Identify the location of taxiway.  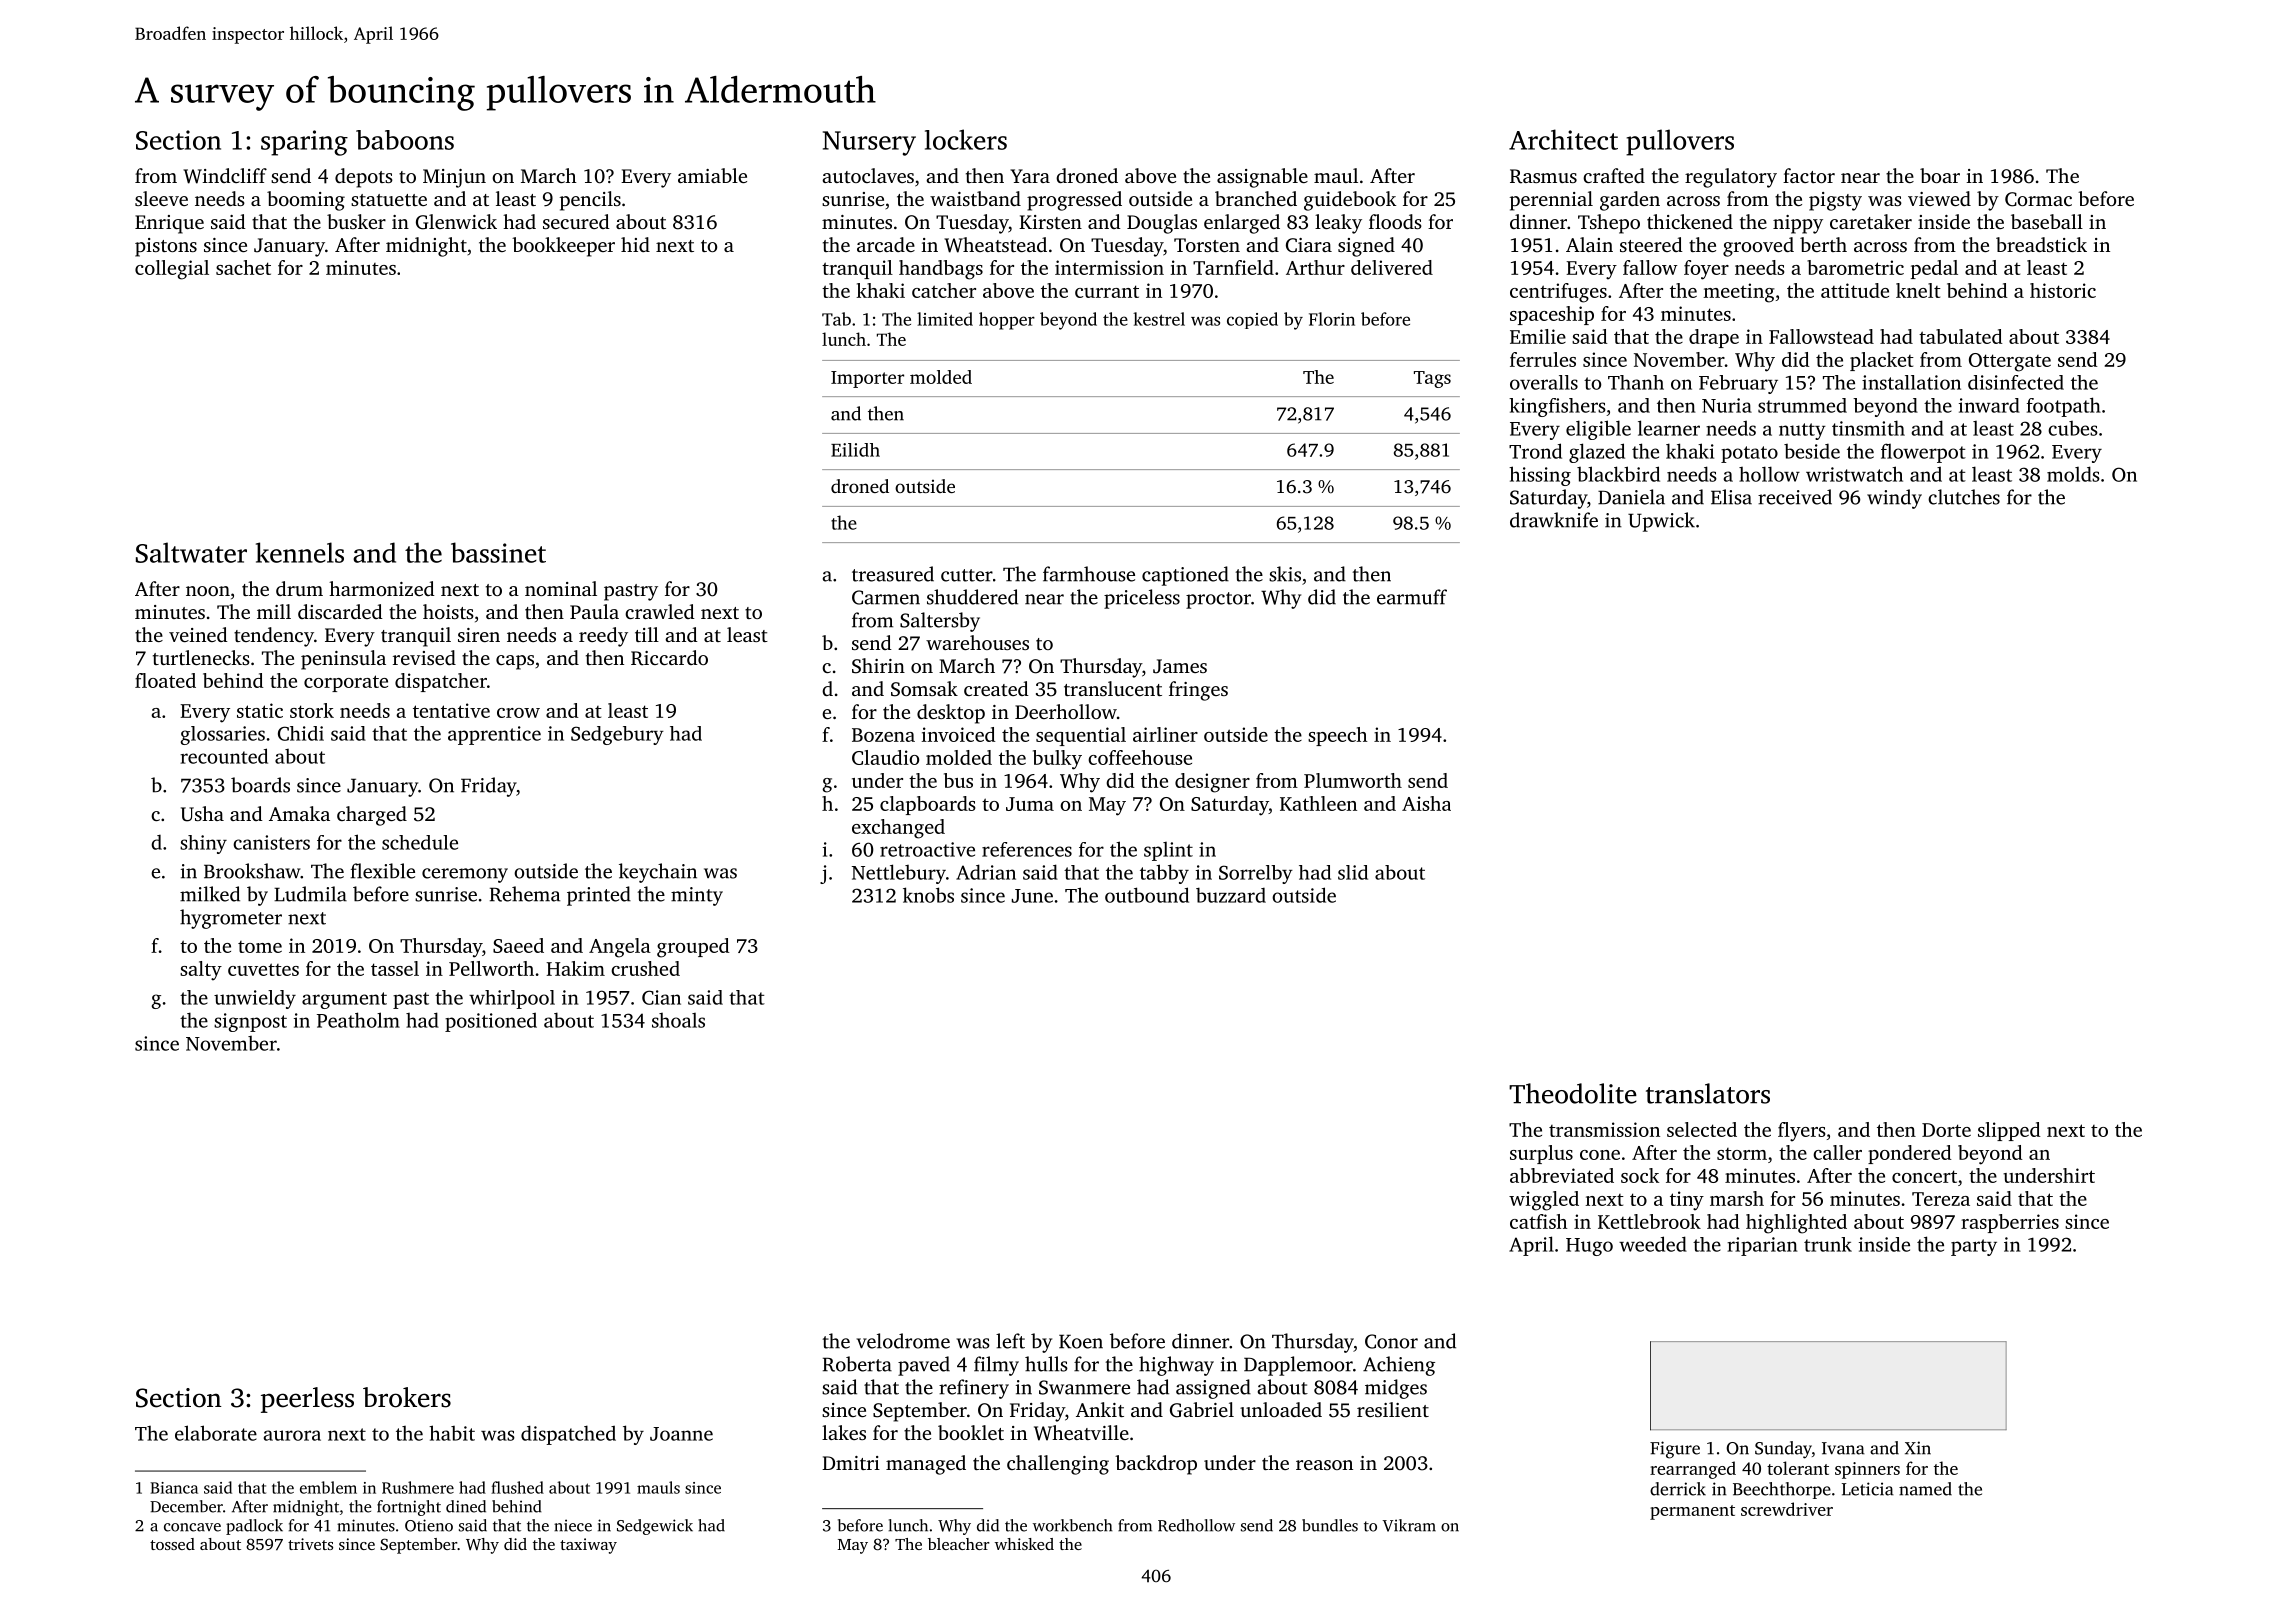
(588, 1546).
